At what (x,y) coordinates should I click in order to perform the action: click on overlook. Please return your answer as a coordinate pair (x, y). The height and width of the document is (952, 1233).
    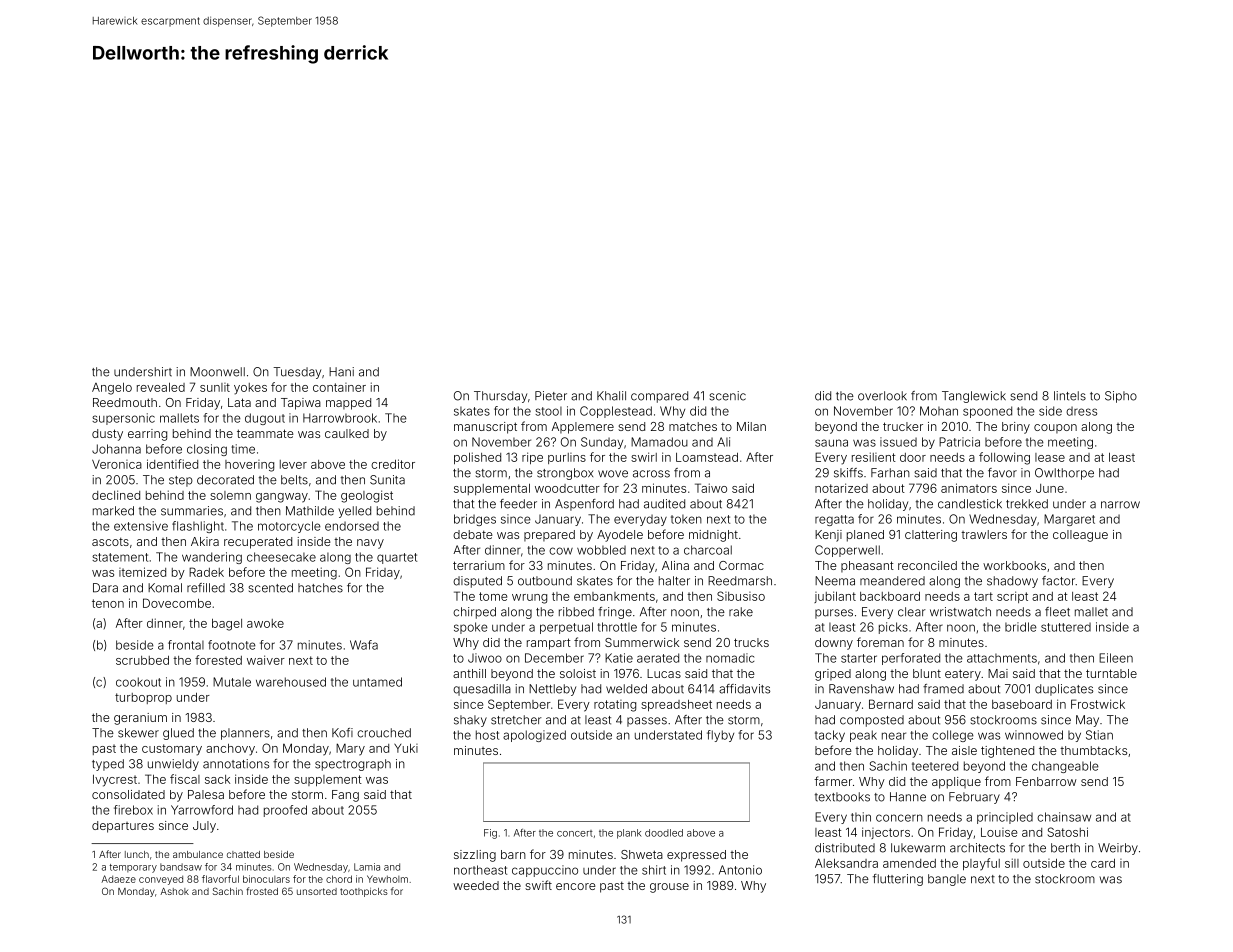
    Looking at the image, I should click on (882, 396).
